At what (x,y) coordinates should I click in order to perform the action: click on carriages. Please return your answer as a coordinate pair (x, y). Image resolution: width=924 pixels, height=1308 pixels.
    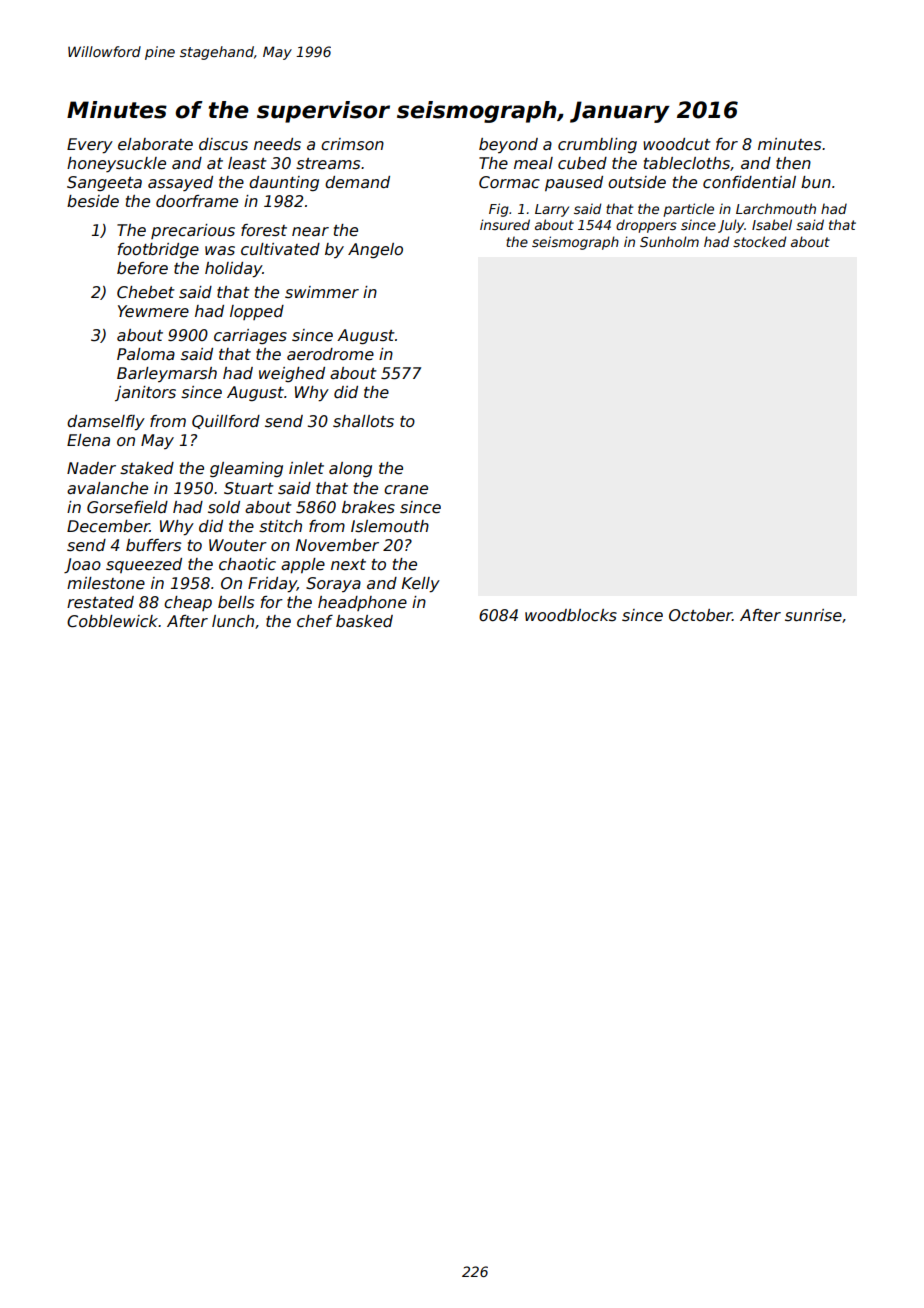
    Looking at the image, I should click on (250, 336).
